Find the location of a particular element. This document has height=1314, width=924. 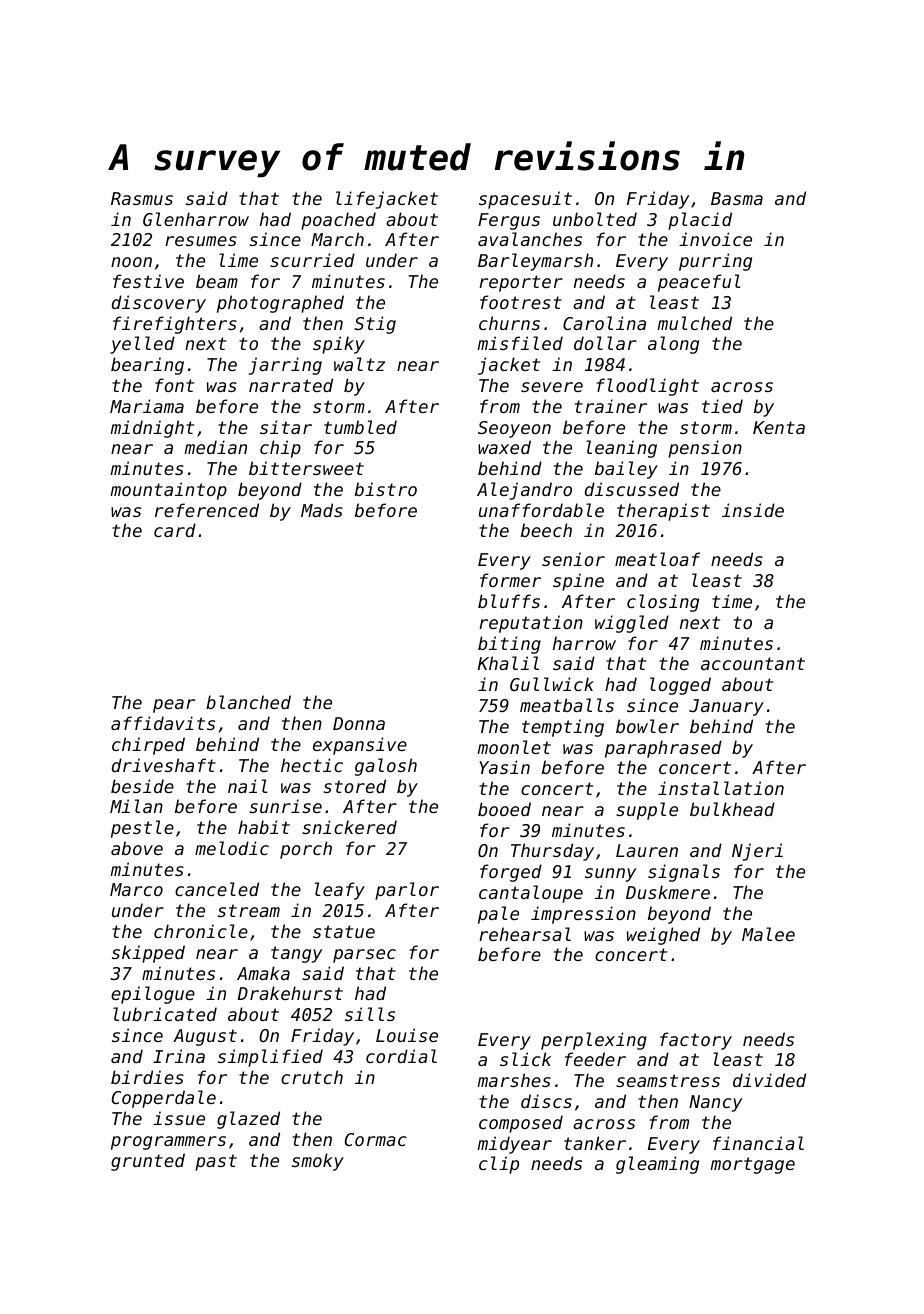

pear is located at coordinates (174, 706).
